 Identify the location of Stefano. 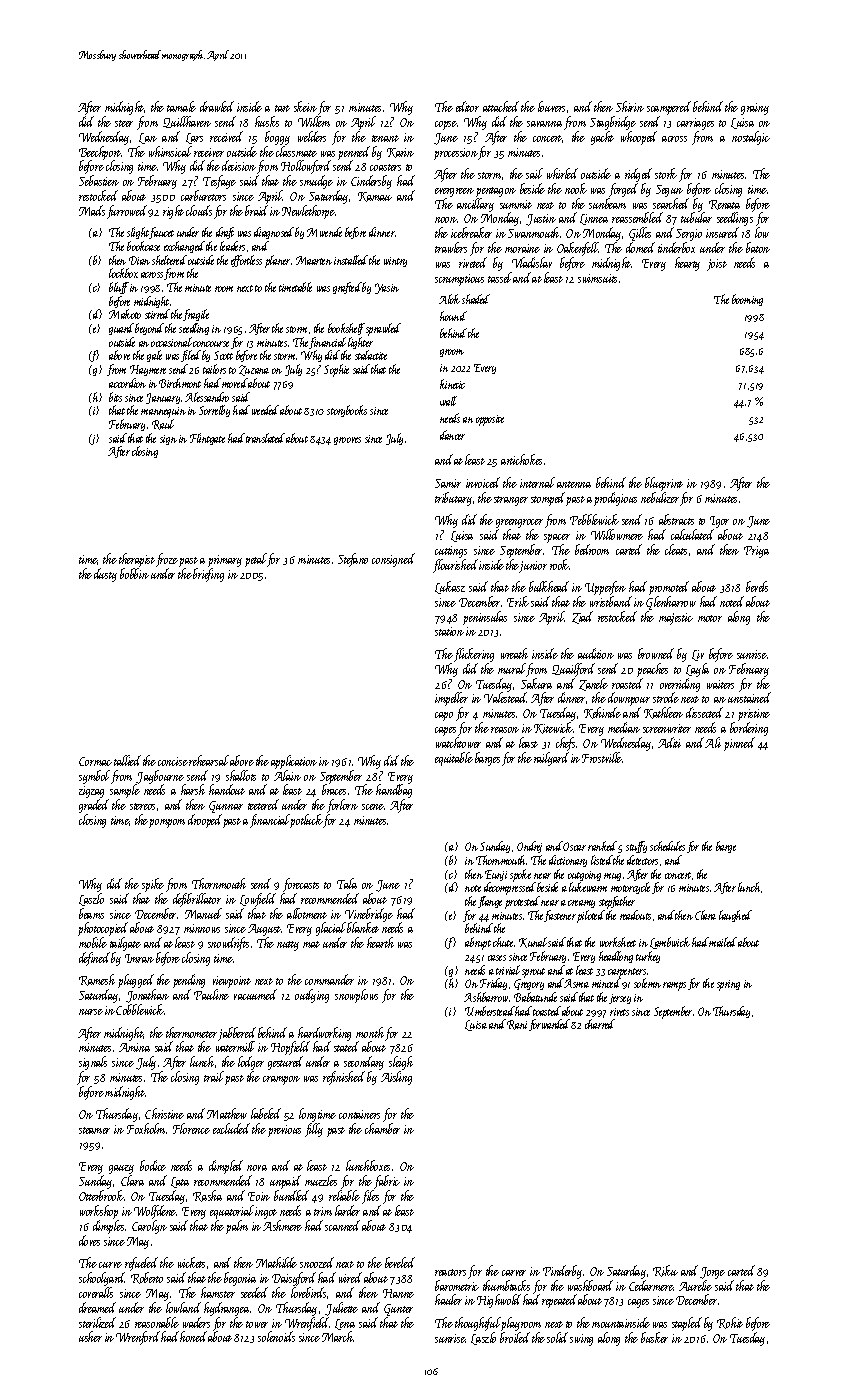
(353, 560).
